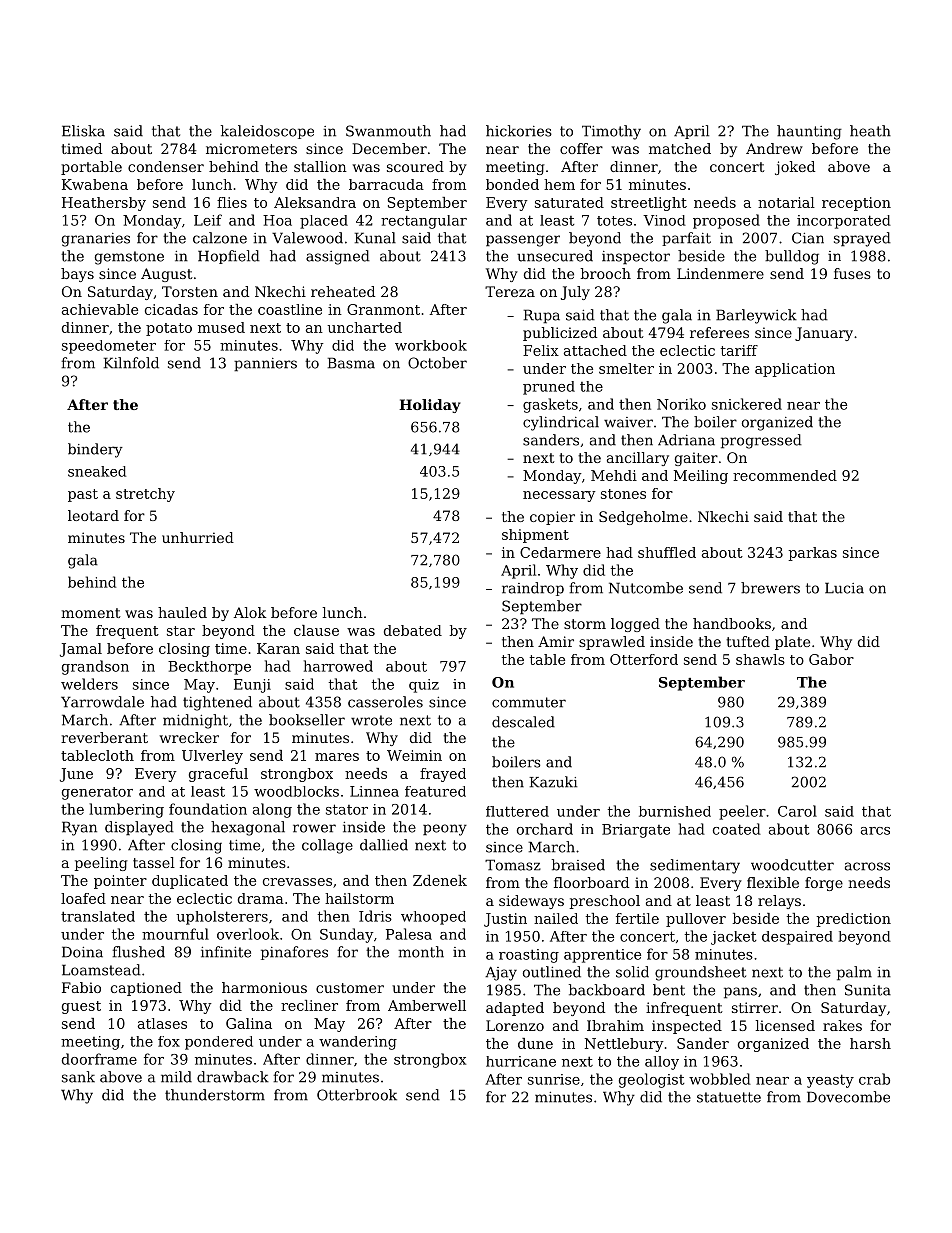 The width and height of the screenshot is (952, 1233). What do you see at coordinates (517, 811) in the screenshot?
I see `fluttered` at bounding box center [517, 811].
